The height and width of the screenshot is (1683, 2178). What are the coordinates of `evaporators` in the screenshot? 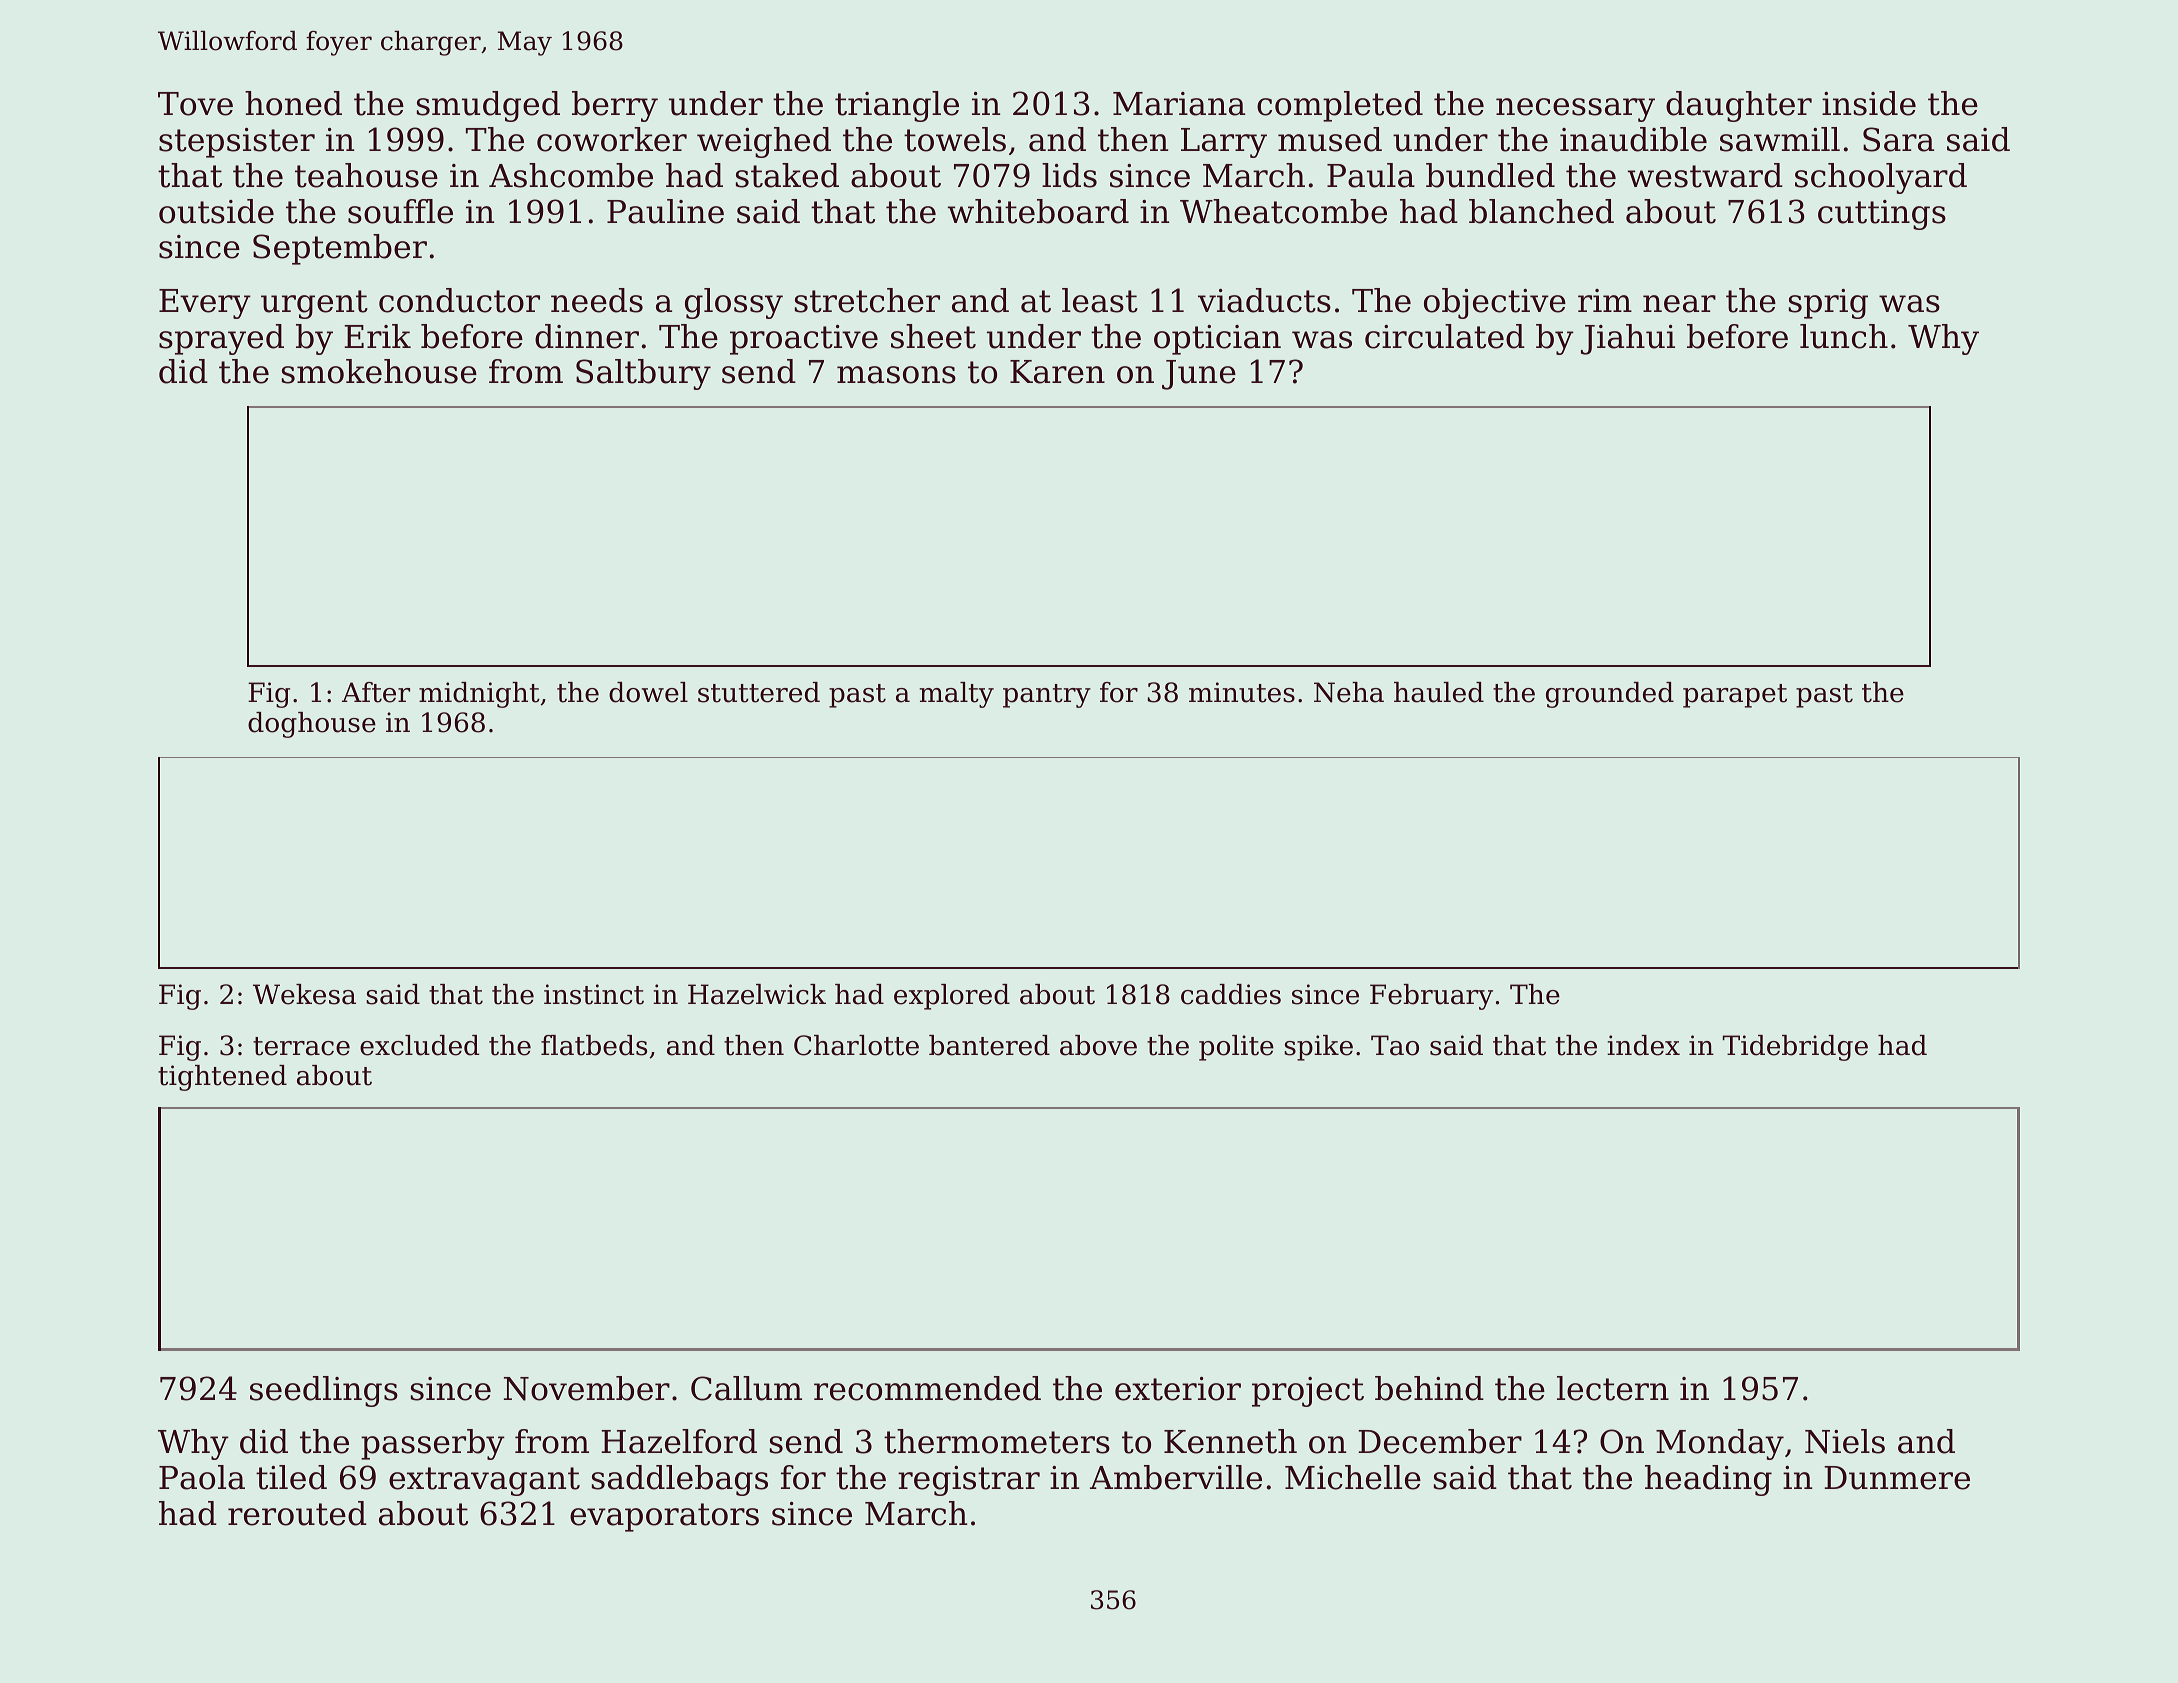 It's located at (664, 1517).
